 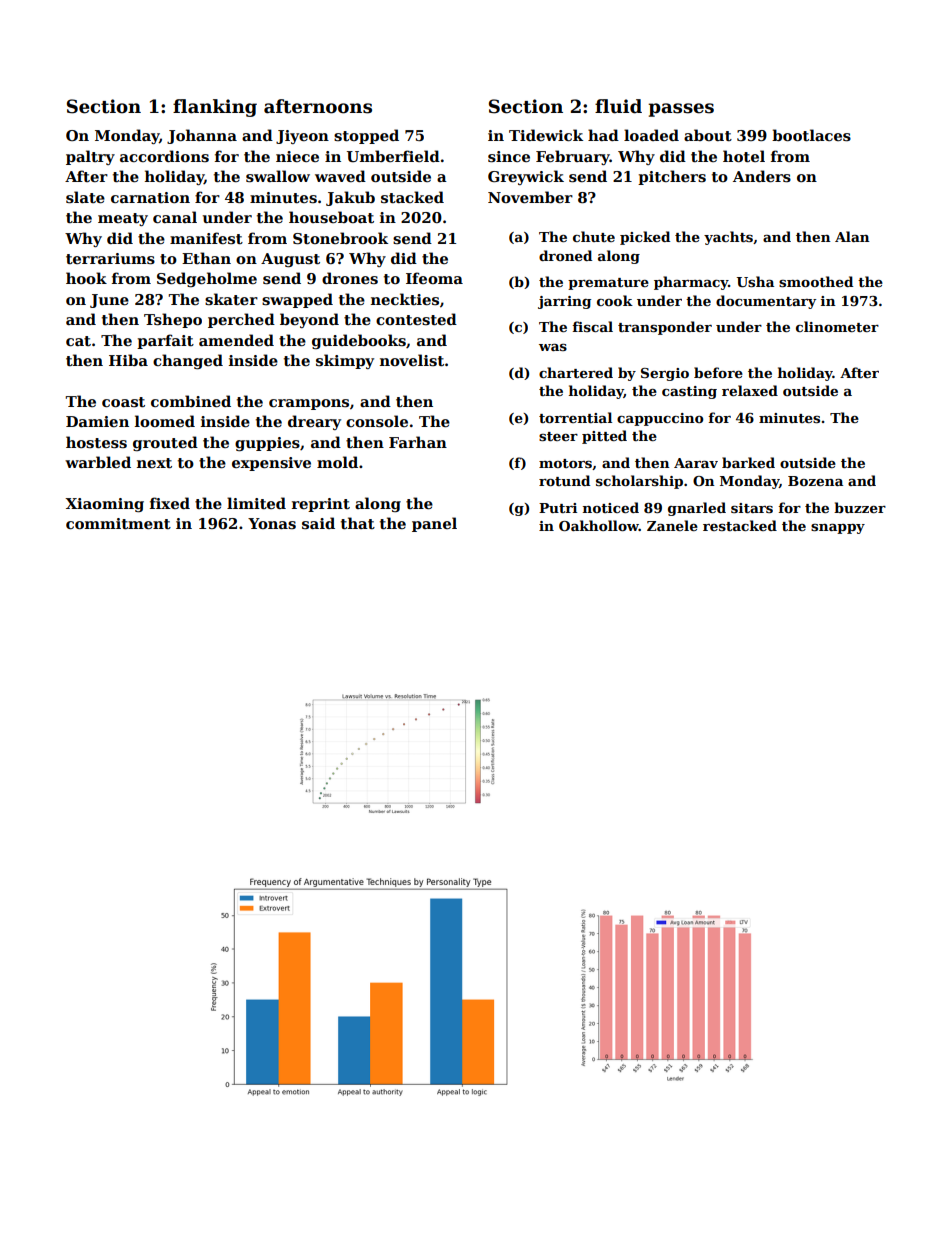 What do you see at coordinates (340, 238) in the image?
I see `Stonebrook` at bounding box center [340, 238].
